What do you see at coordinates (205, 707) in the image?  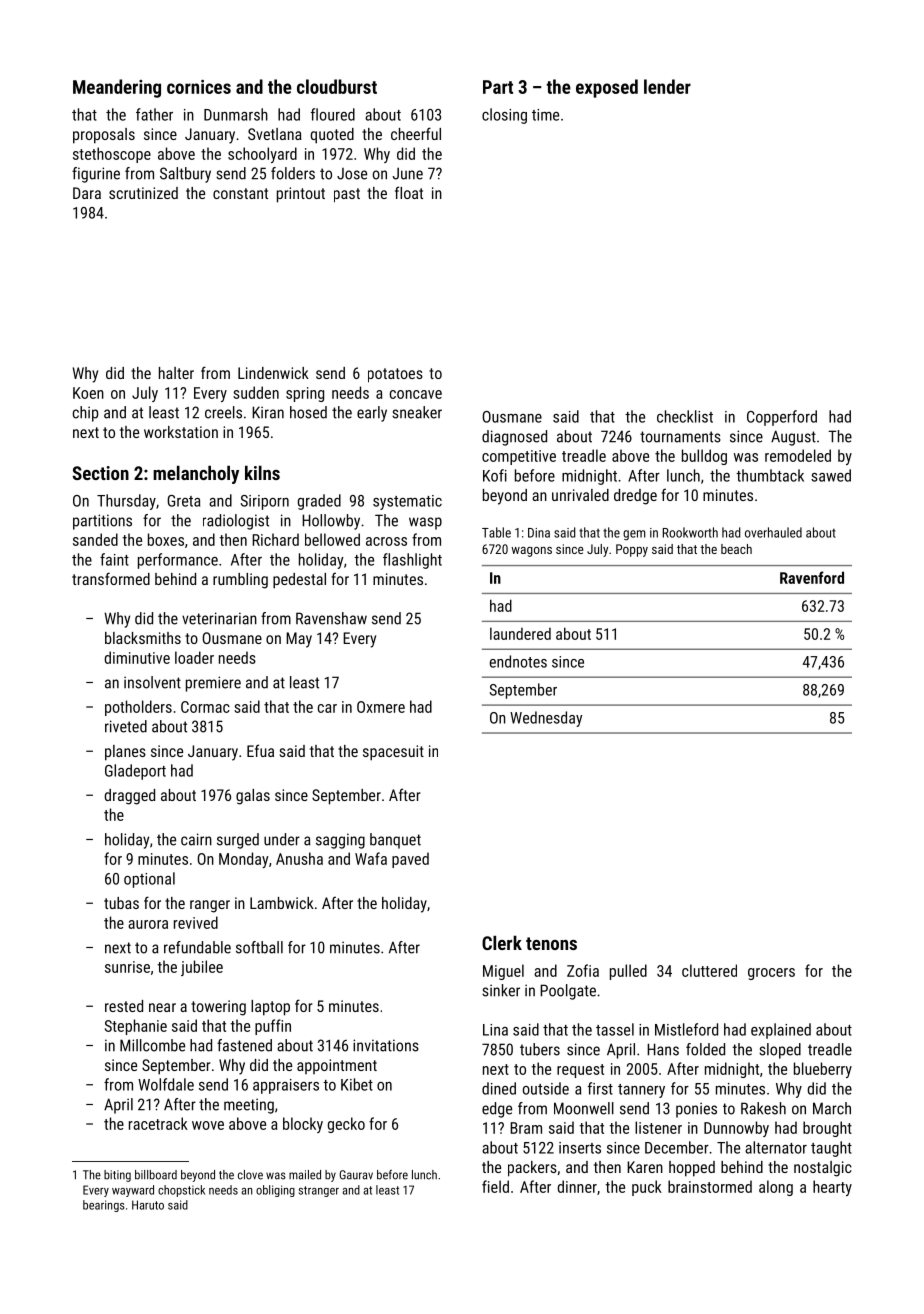 I see `Cormac` at bounding box center [205, 707].
